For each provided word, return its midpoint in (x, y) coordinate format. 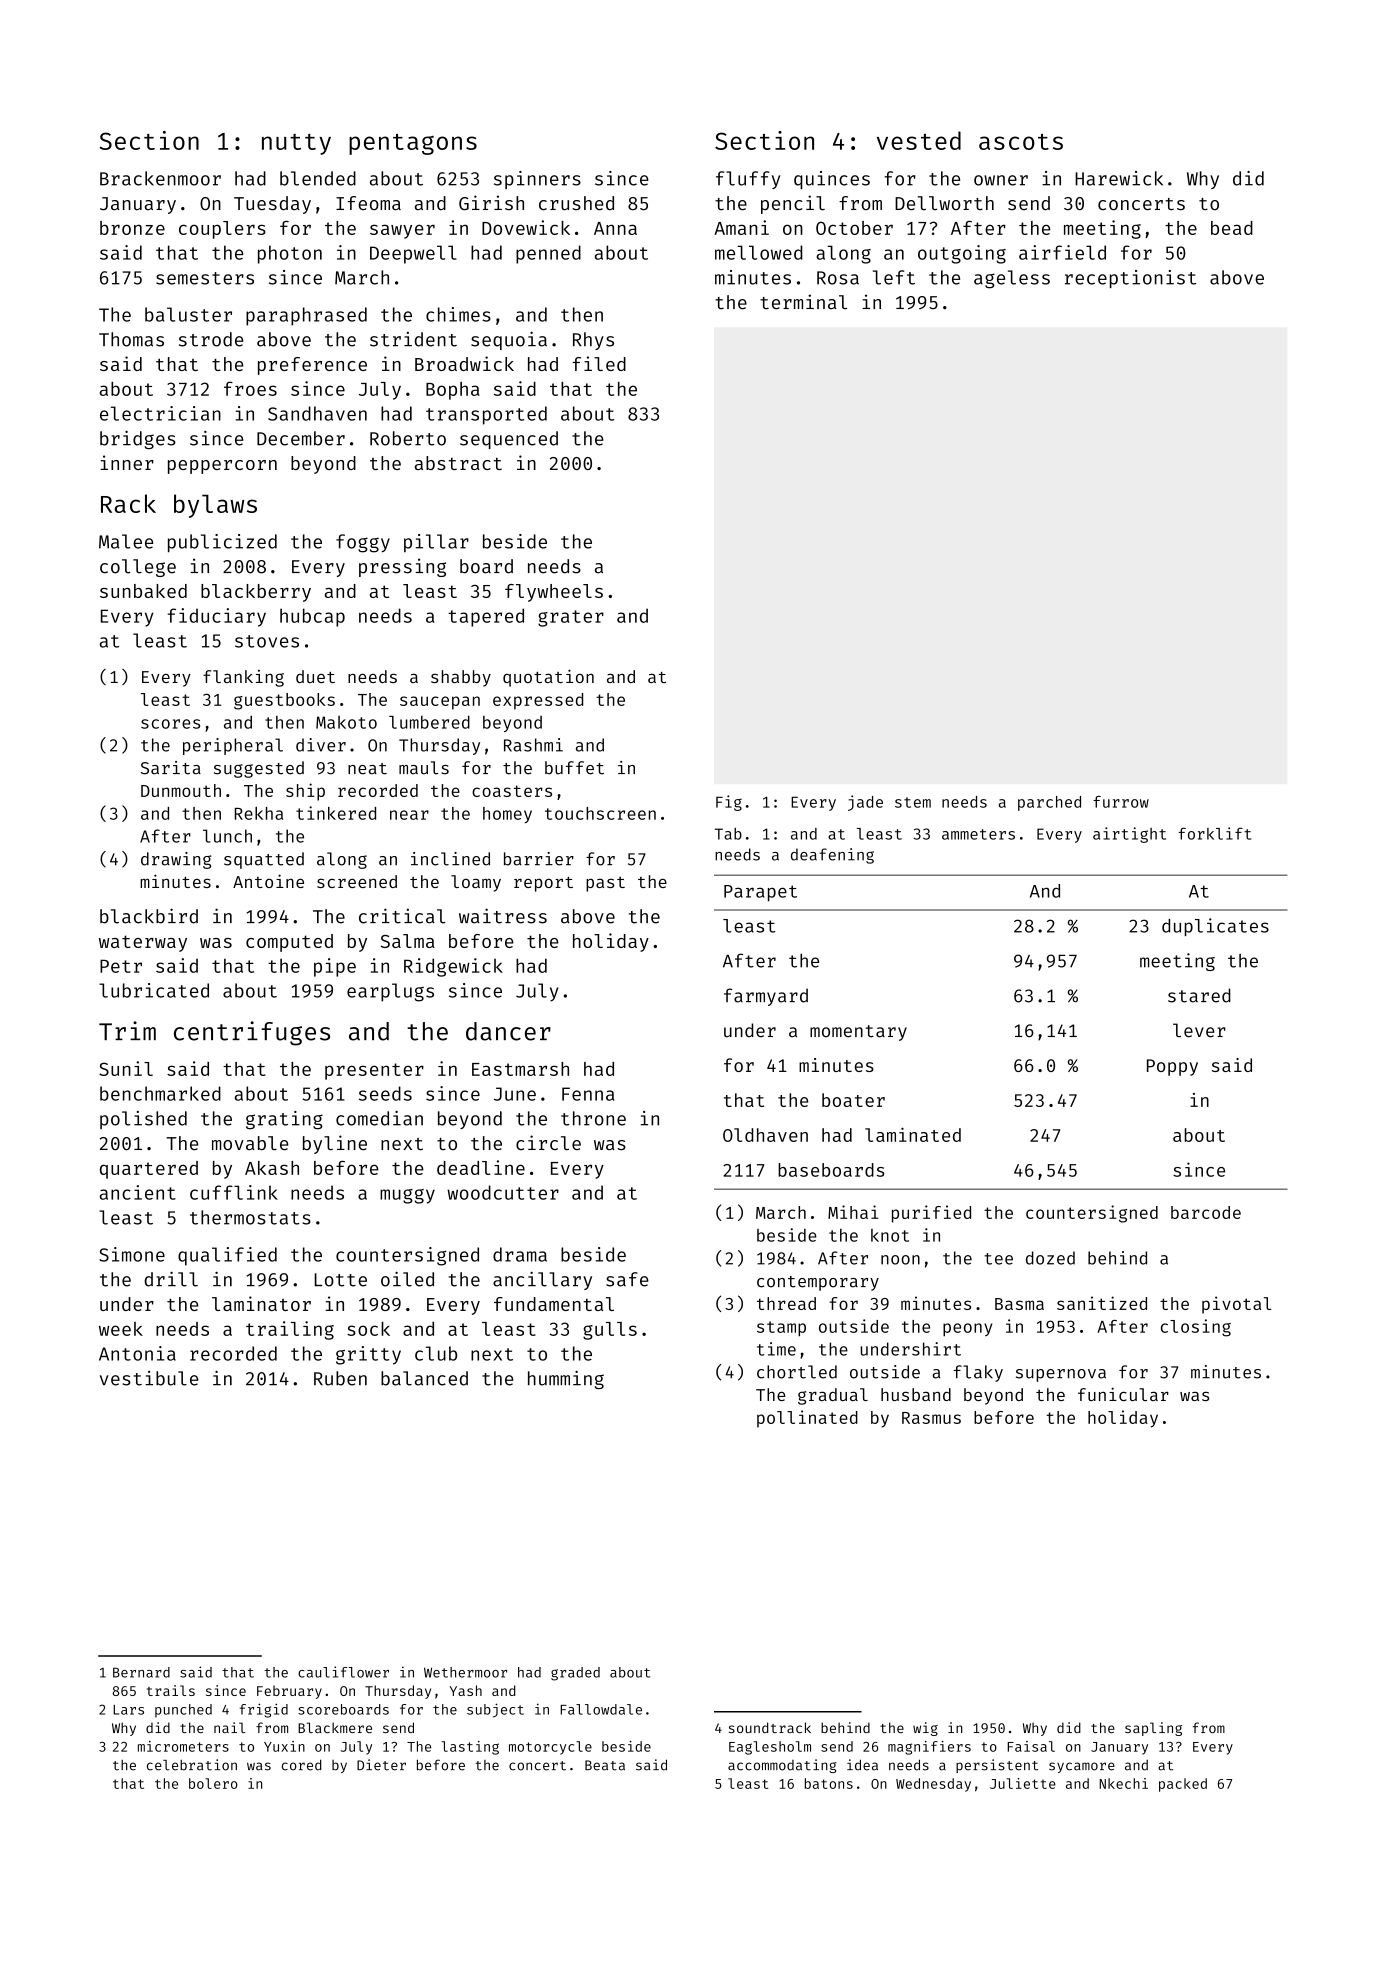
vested (919, 140)
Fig (729, 803)
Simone (132, 1254)
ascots (1021, 142)
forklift (1214, 833)
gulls (610, 1331)
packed (1183, 1785)
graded (575, 1674)
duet (315, 676)
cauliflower (343, 1672)
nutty (296, 144)
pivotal (1236, 1305)
